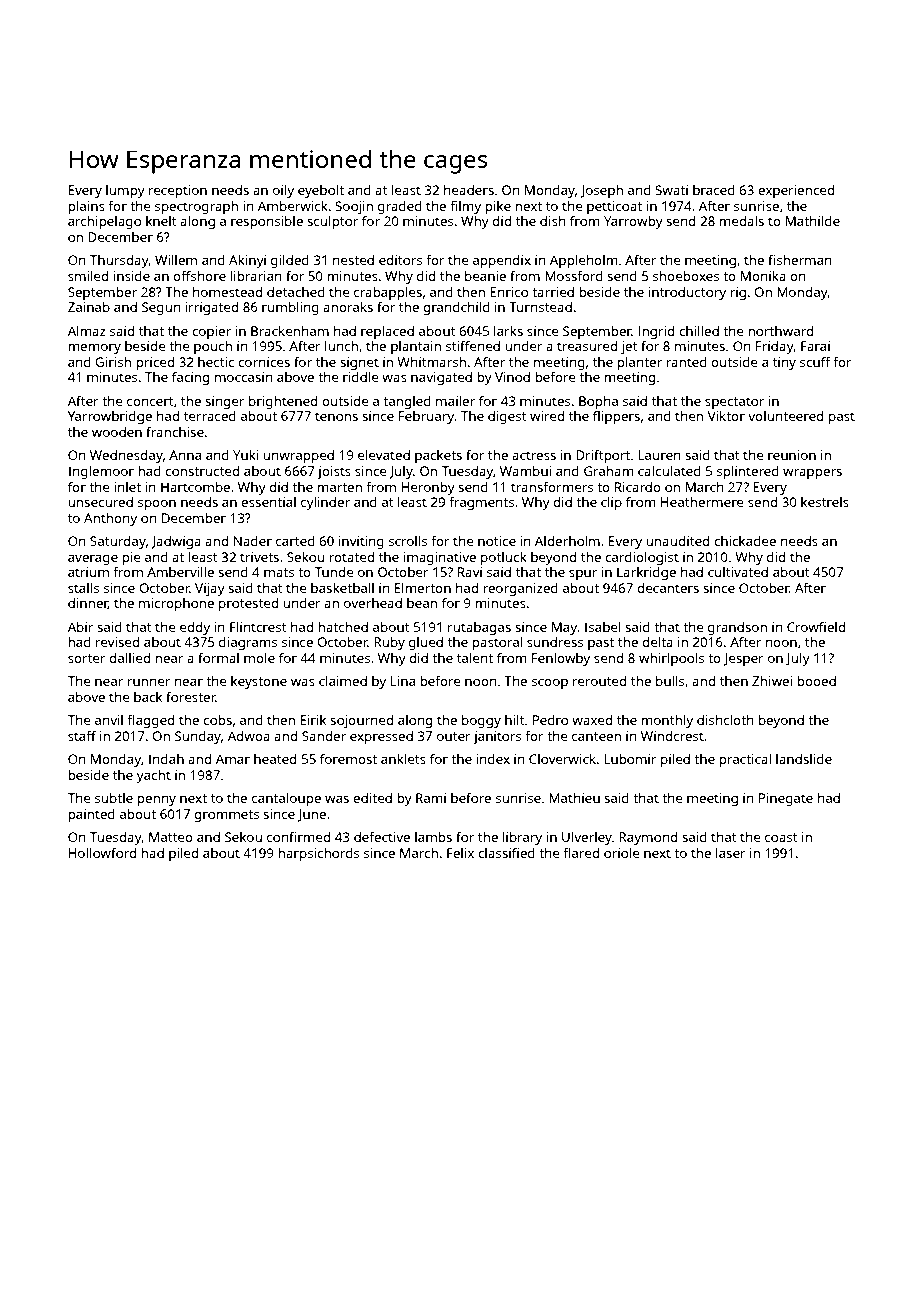 This screenshot has height=1314, width=924. I want to click on northward, so click(780, 331).
